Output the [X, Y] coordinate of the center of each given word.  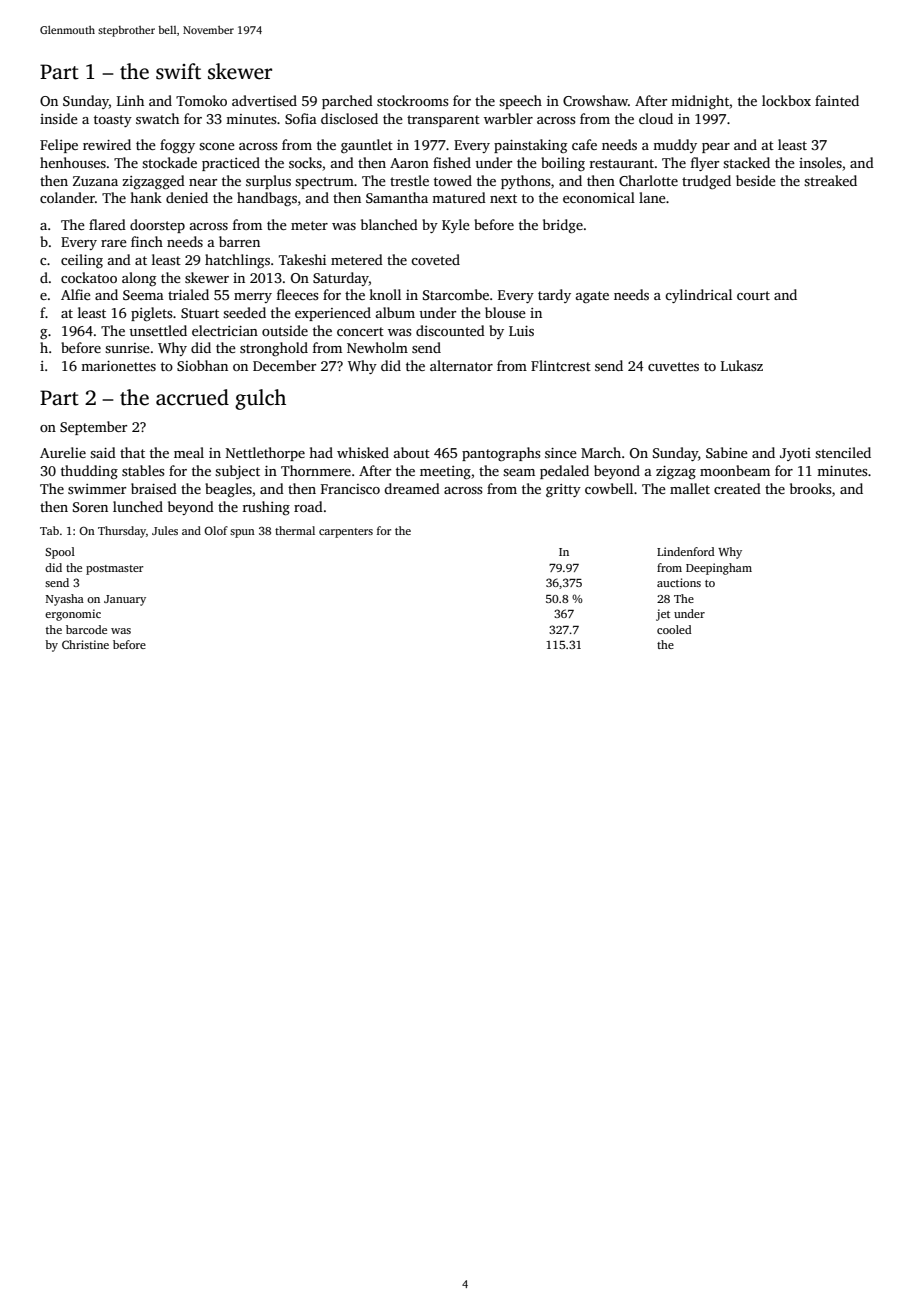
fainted [837, 100]
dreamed [412, 488]
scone [217, 146]
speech [520, 102]
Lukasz [742, 365]
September [93, 428]
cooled [674, 629]
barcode [86, 629]
